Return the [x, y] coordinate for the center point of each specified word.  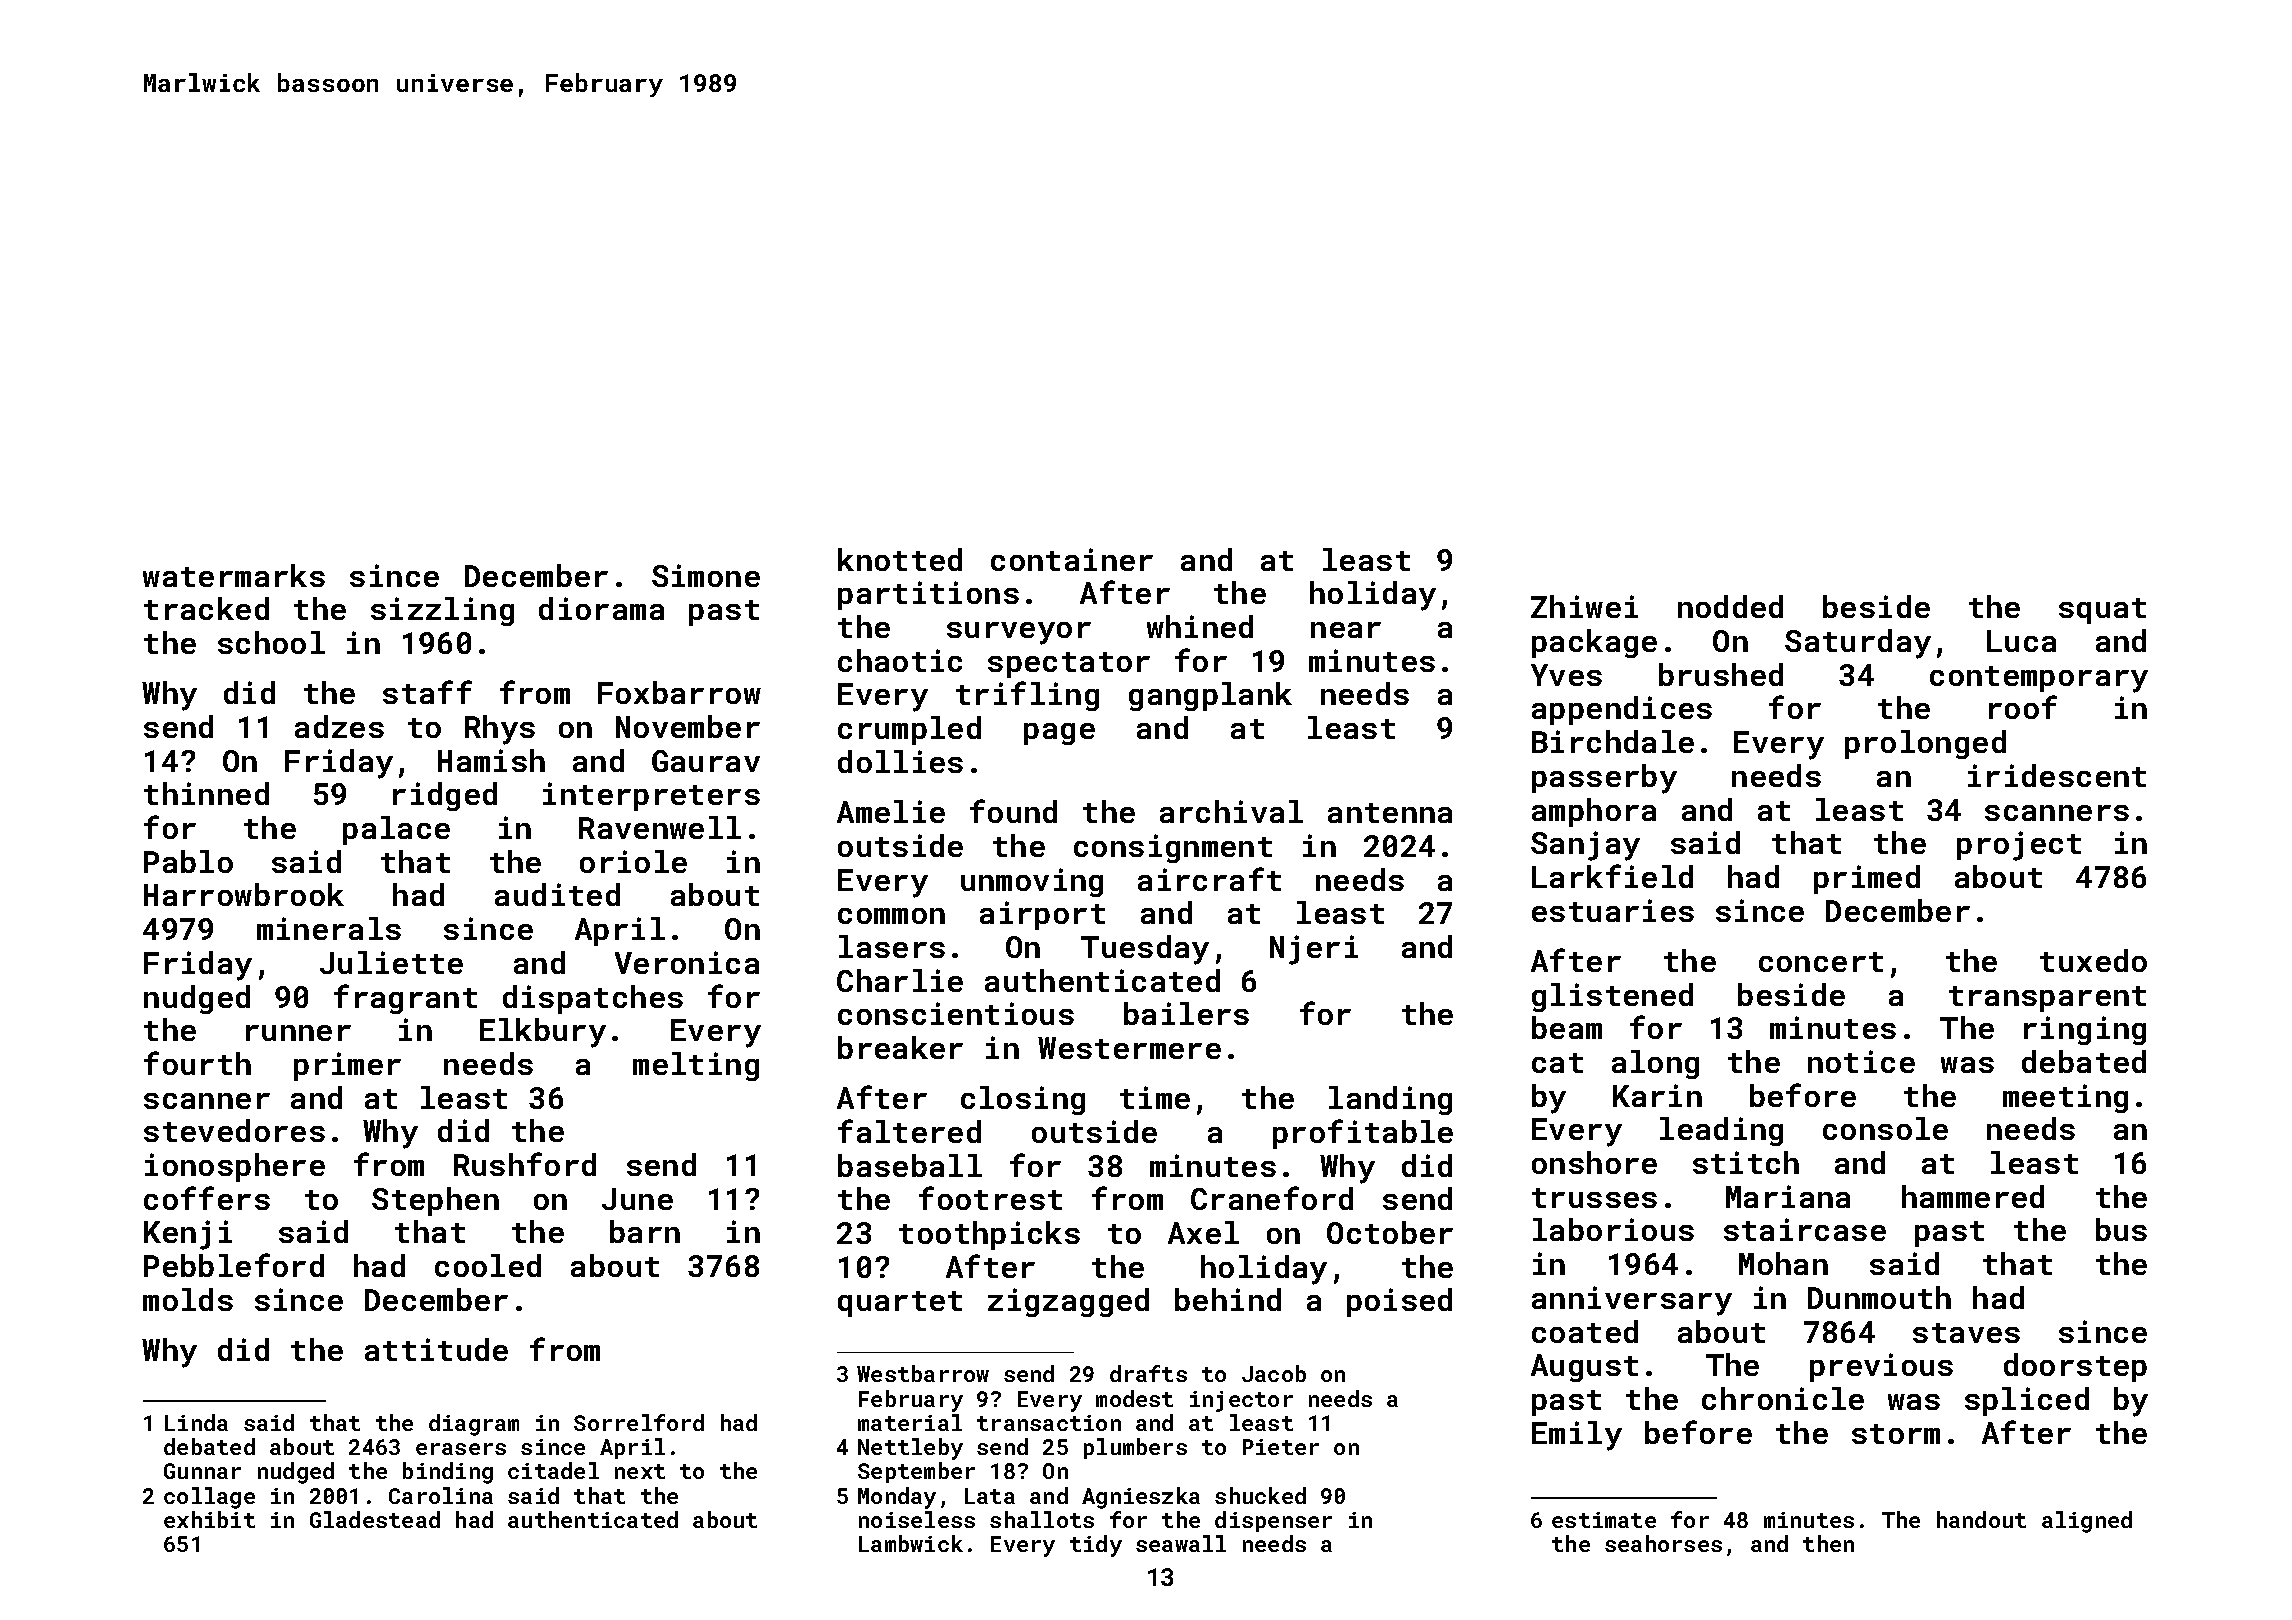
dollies [900, 761]
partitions [928, 595]
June [637, 1199]
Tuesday [1145, 950]
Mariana [1788, 1196]
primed [1867, 879]
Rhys [500, 730]
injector [1241, 1401]
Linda [196, 1422]
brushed [1721, 674]
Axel [1203, 1232]
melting [696, 1066]
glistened [1612, 997]
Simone [706, 575]
